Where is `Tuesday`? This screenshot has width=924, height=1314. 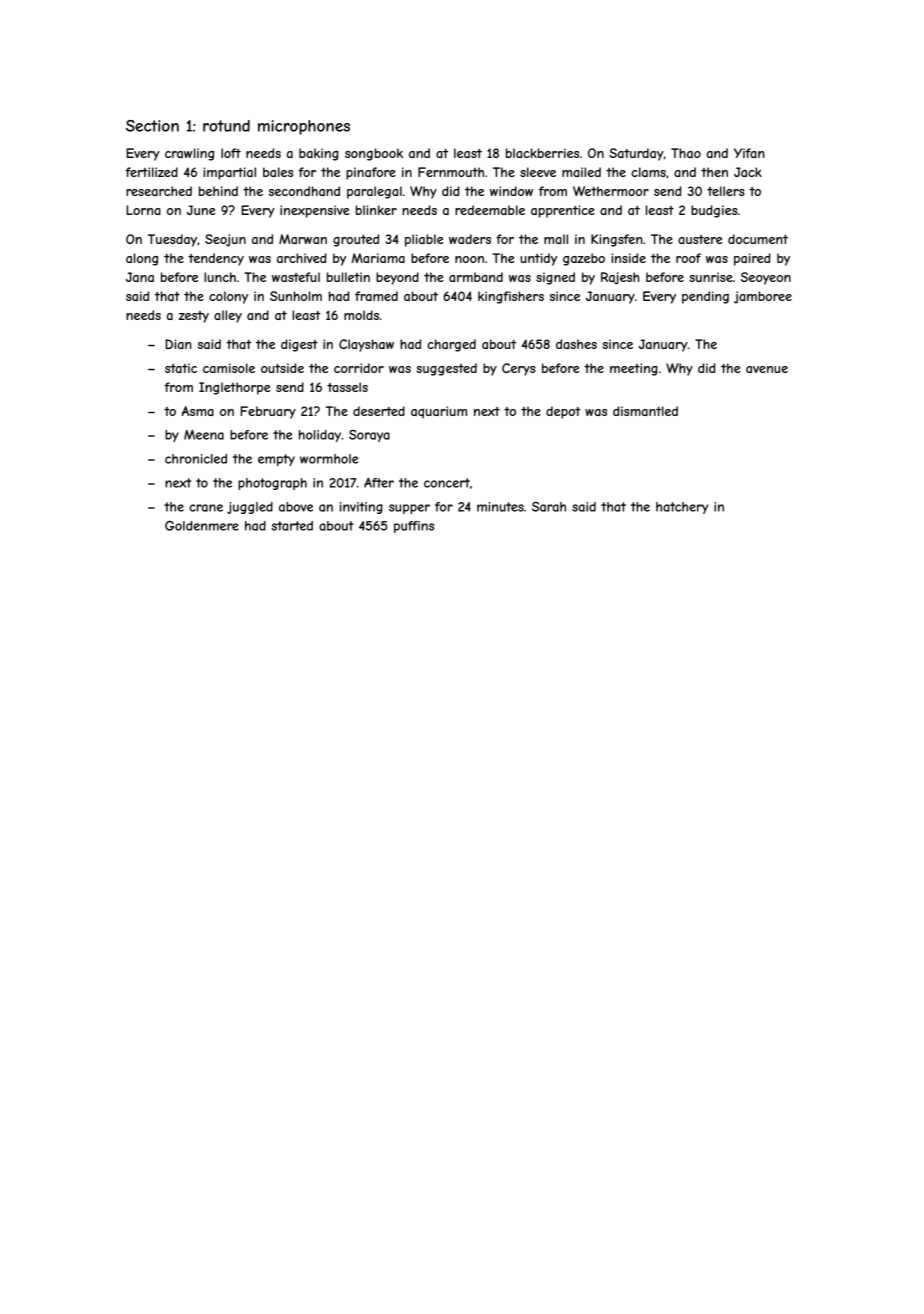
Tuesday is located at coordinates (172, 240).
